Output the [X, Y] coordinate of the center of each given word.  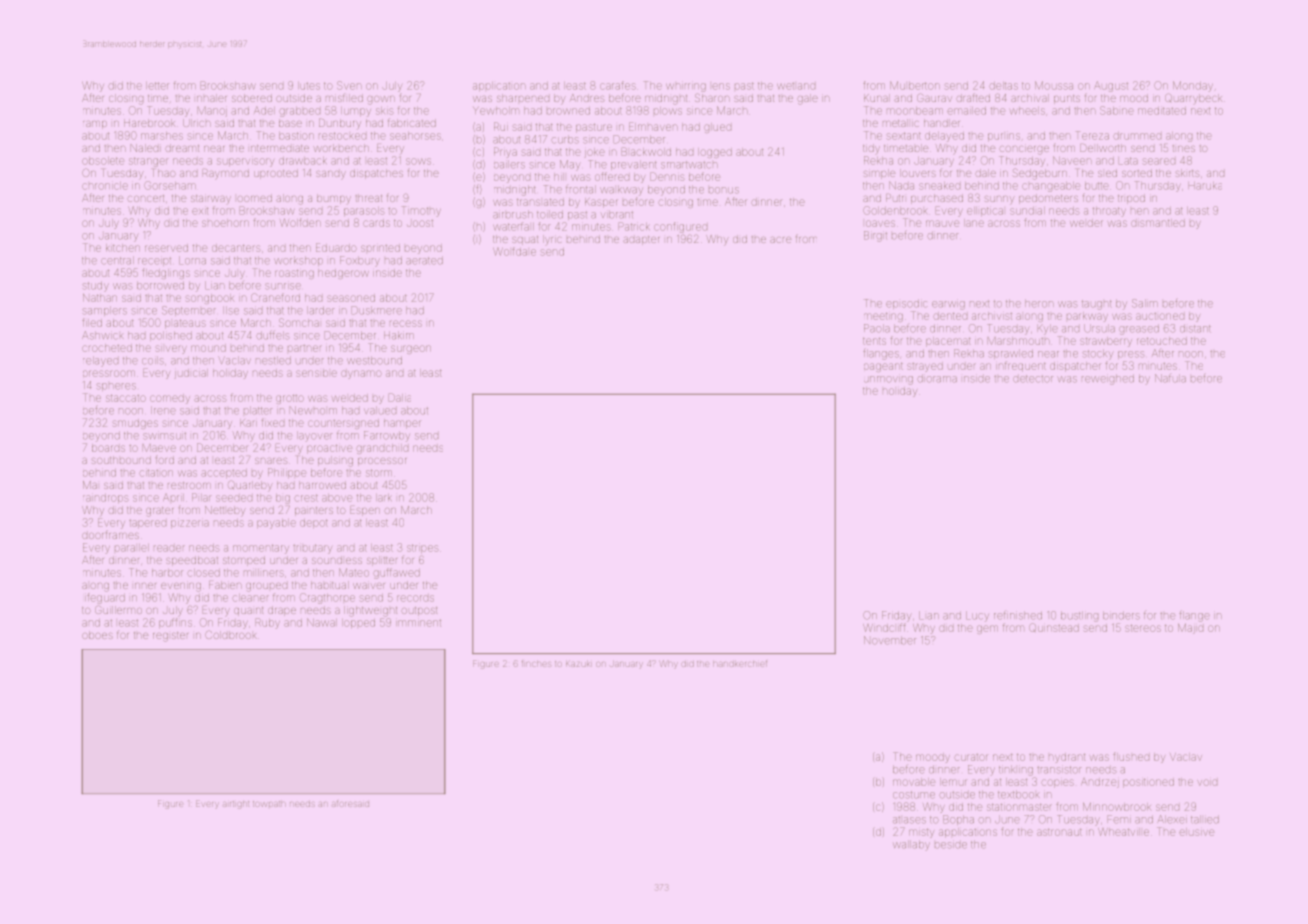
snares [271, 461]
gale [808, 100]
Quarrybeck [1193, 98]
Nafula [1170, 378]
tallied [1205, 820]
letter [158, 86]
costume [914, 795]
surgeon [411, 349]
